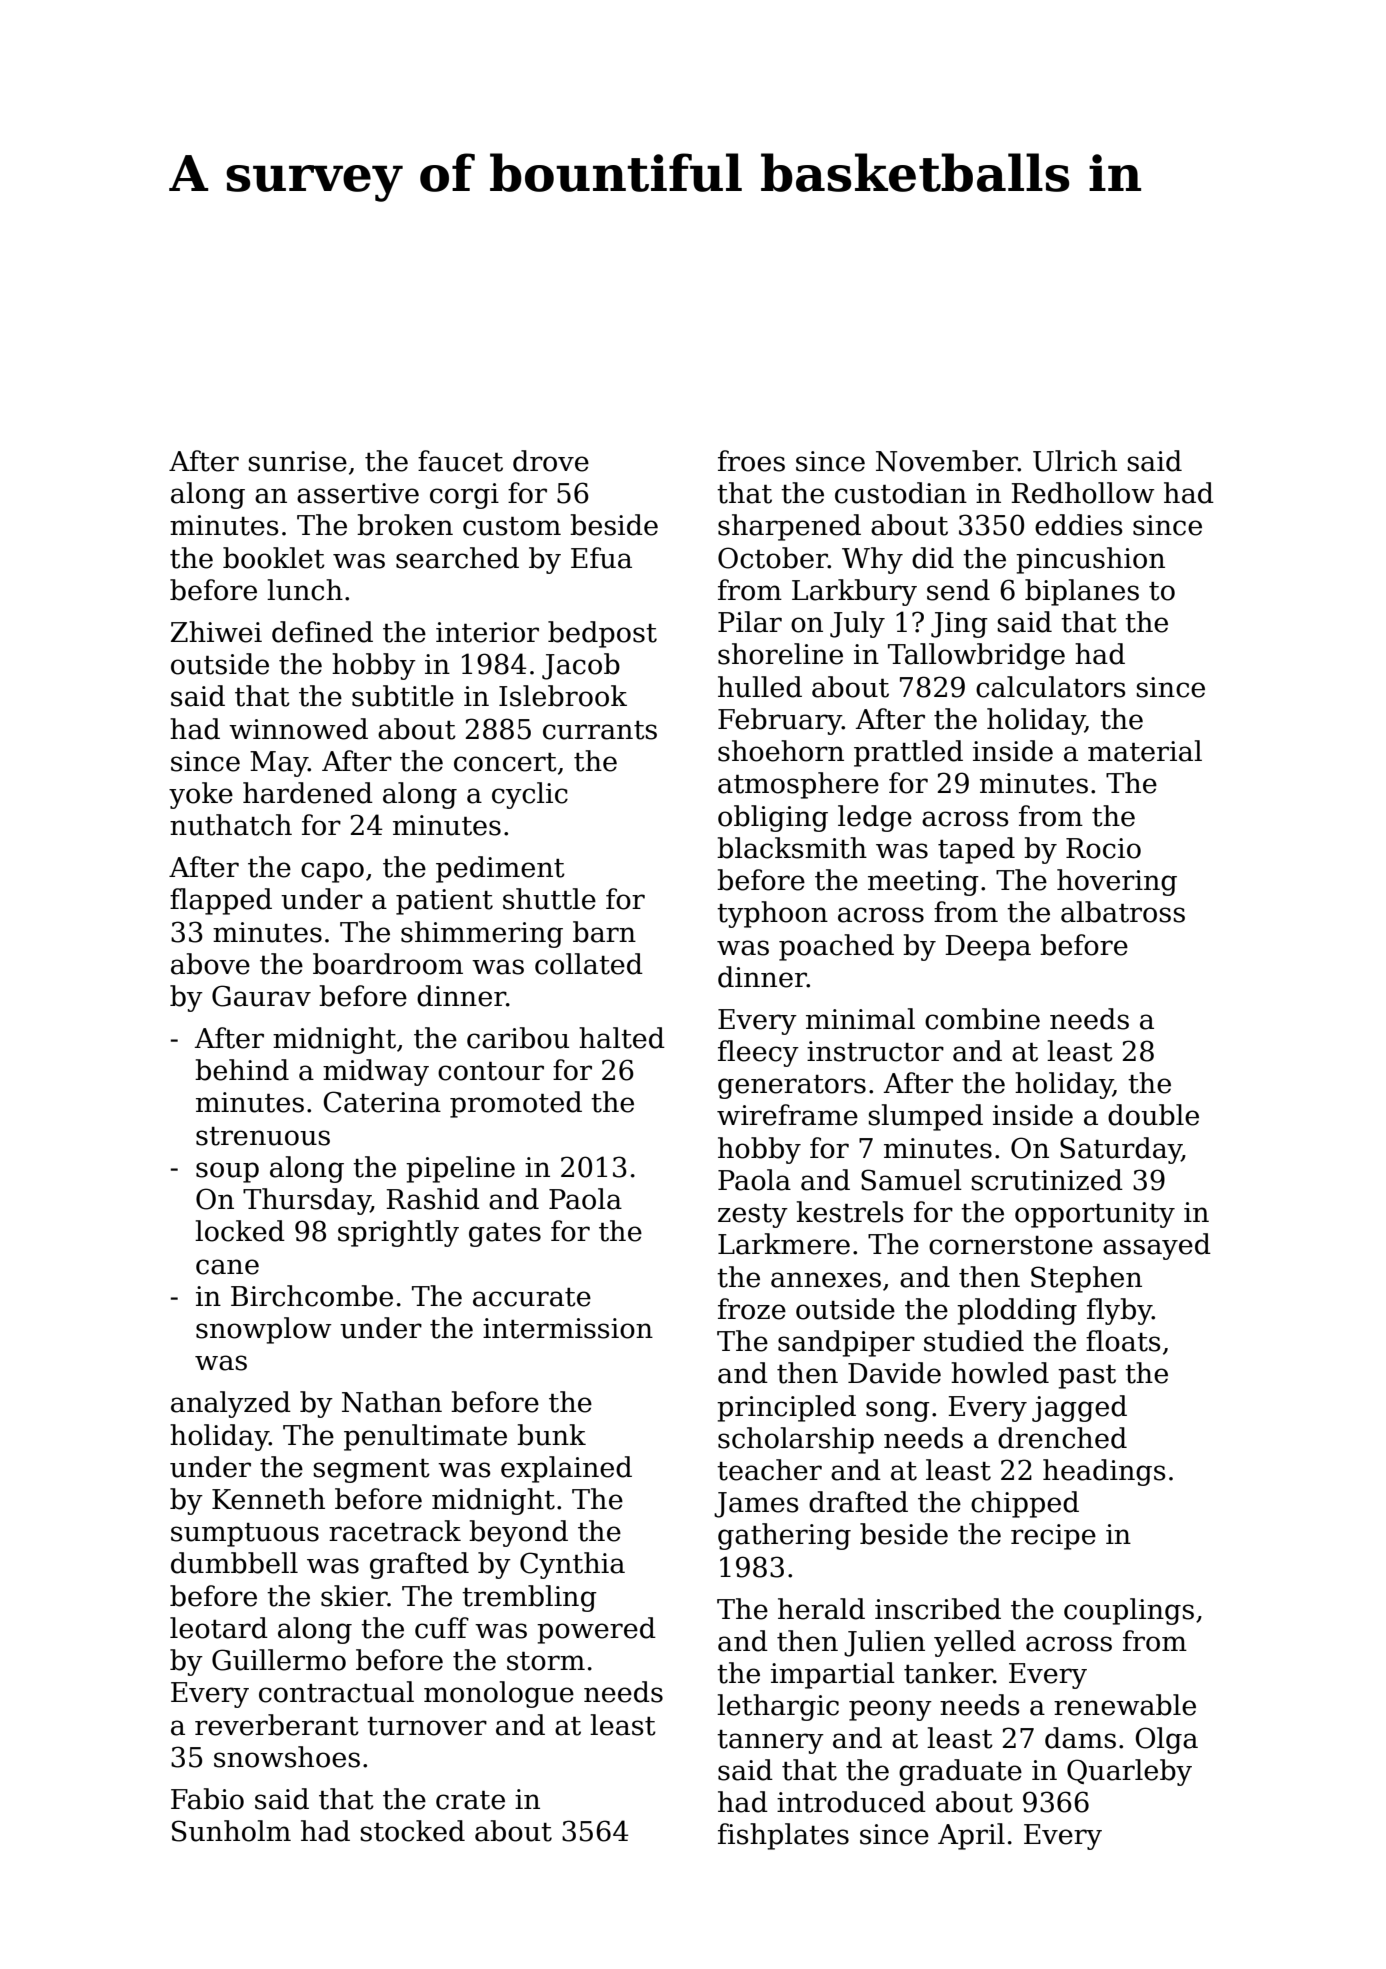 This screenshot has width=1386, height=1969. I want to click on Kenneth, so click(268, 1499).
